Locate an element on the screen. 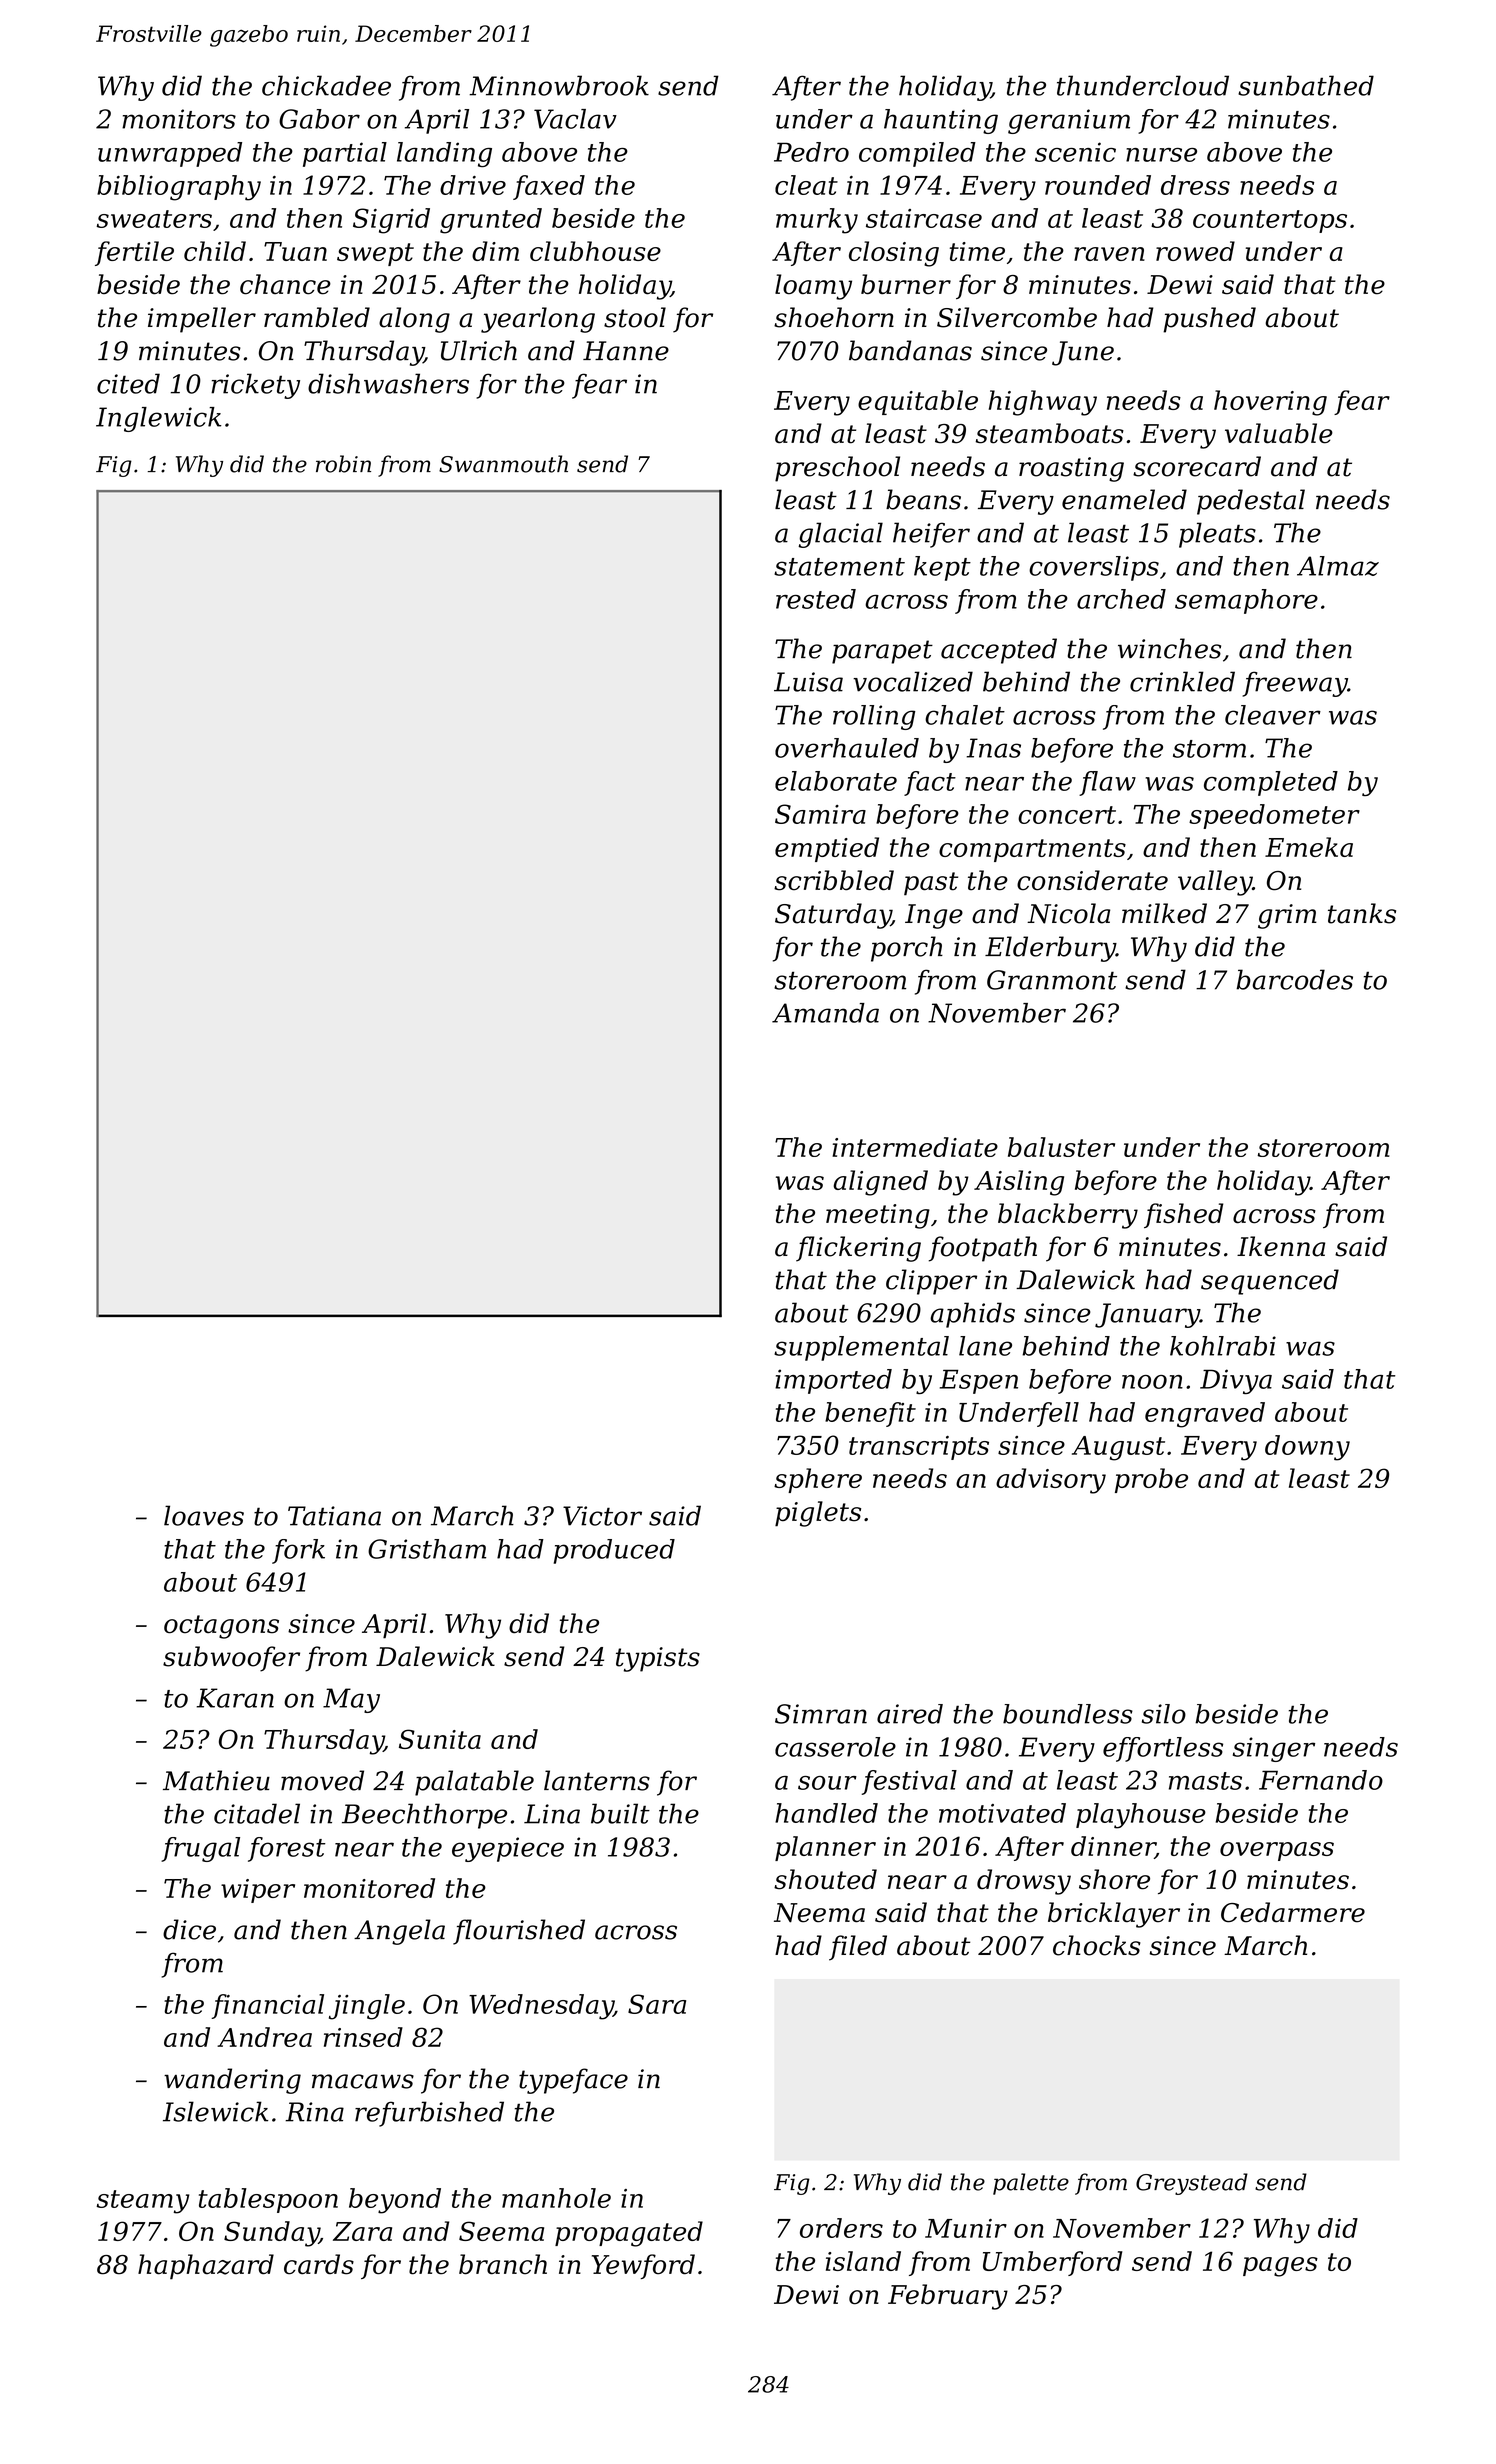 The height and width of the screenshot is (2464, 1496). barcodes is located at coordinates (1294, 979).
